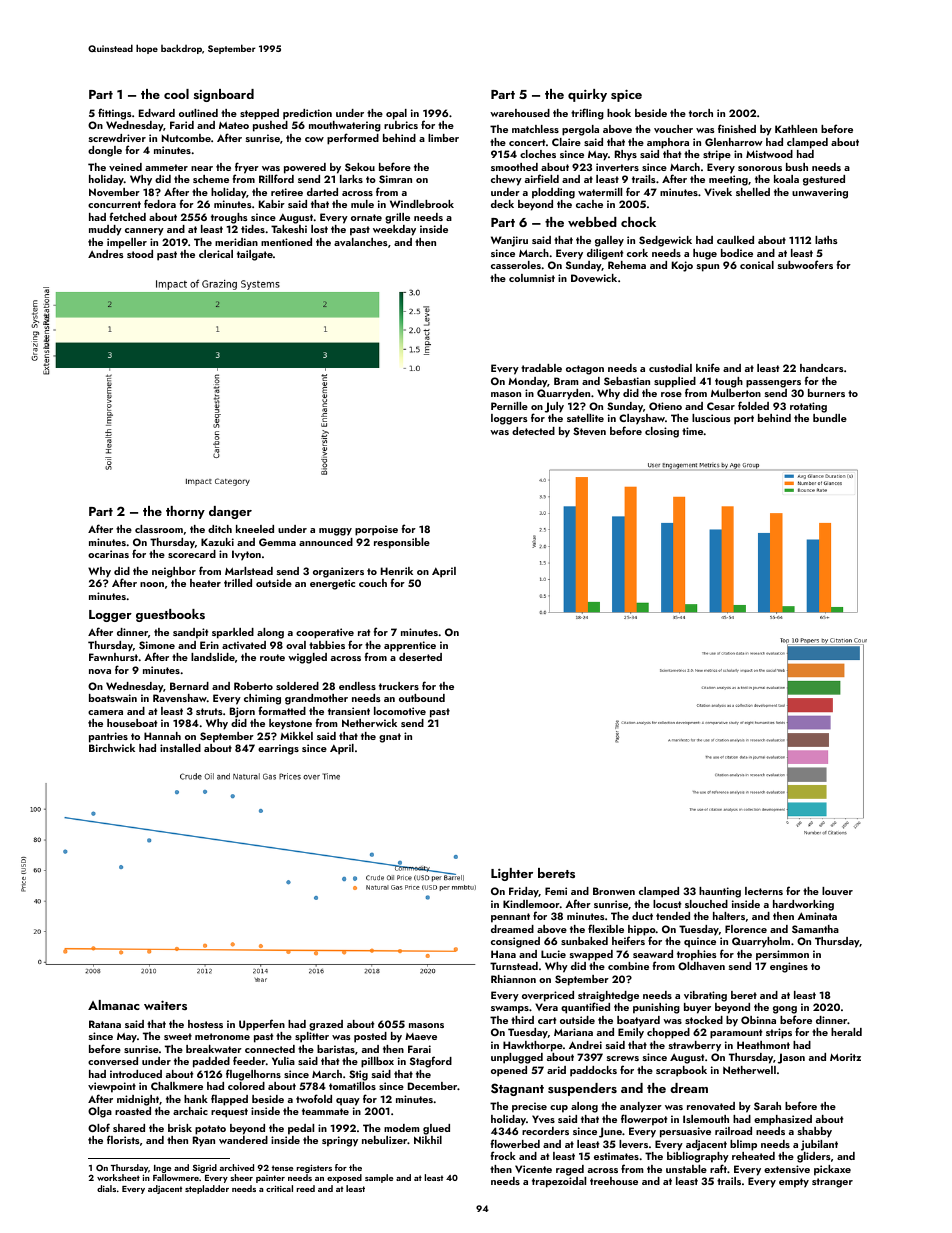 This document has width=952, height=1233. What do you see at coordinates (185, 512) in the document?
I see `thorny` at bounding box center [185, 512].
